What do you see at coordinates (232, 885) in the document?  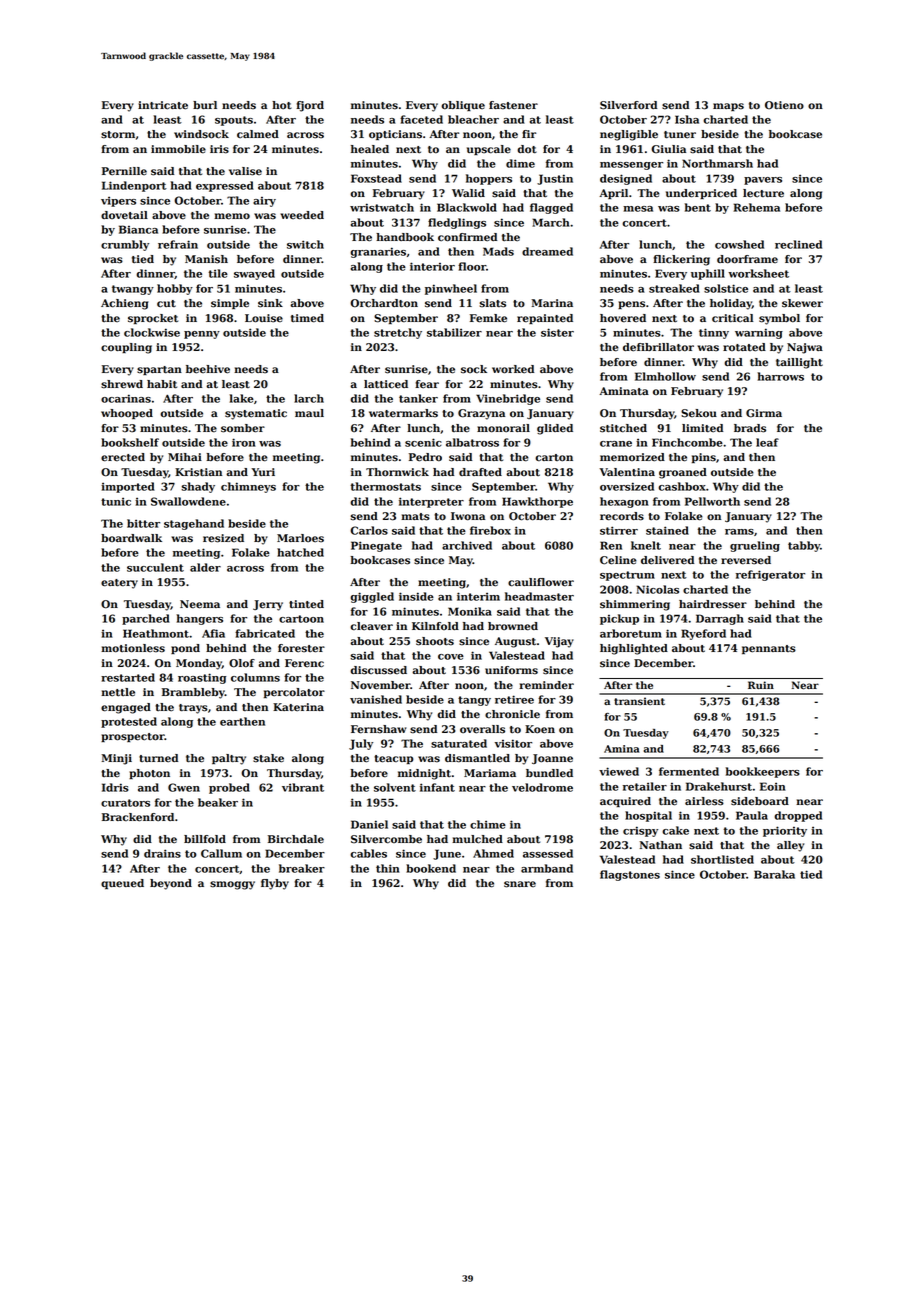 I see `smoggy` at bounding box center [232, 885].
